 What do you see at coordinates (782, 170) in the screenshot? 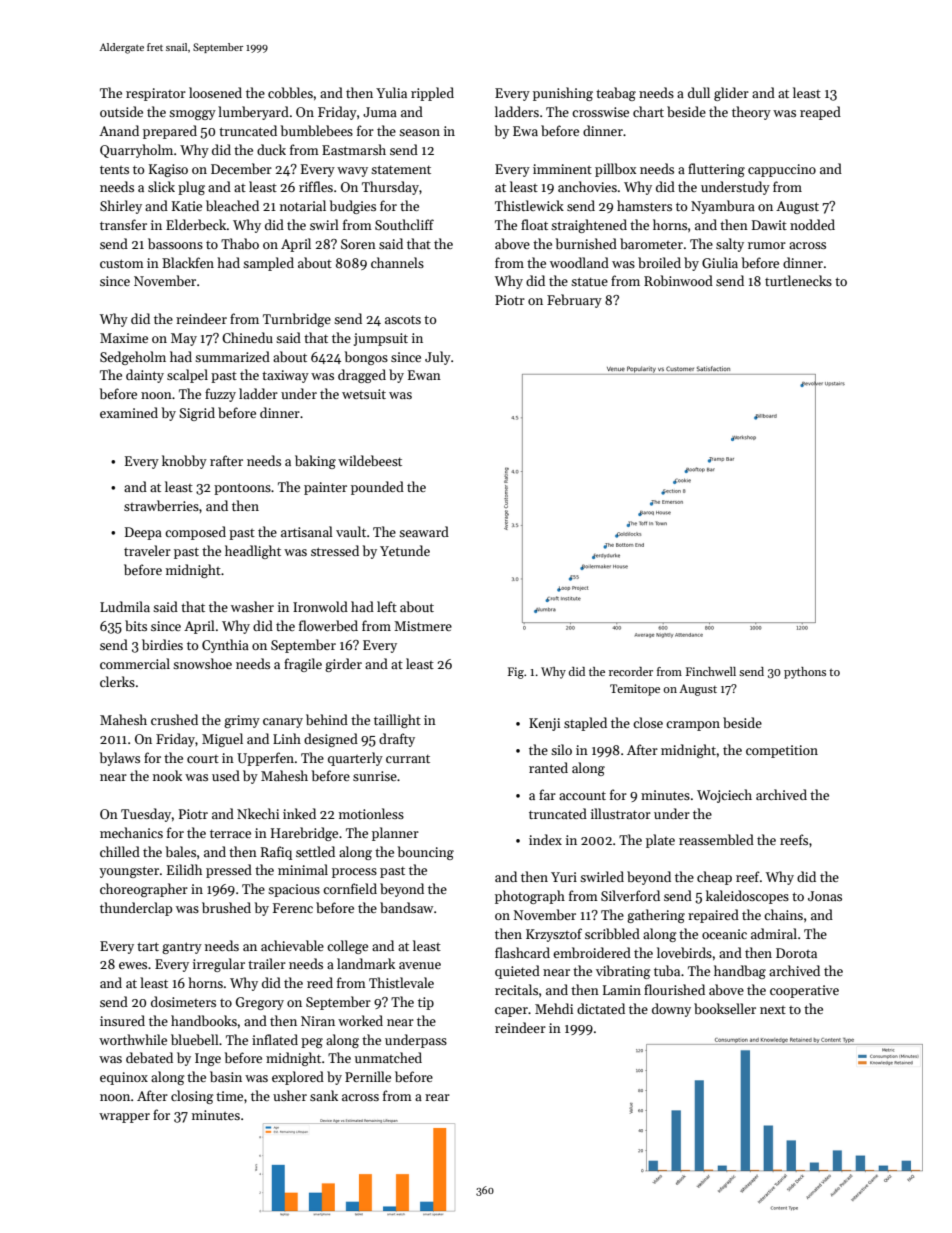
I see `cappuccino` at bounding box center [782, 170].
